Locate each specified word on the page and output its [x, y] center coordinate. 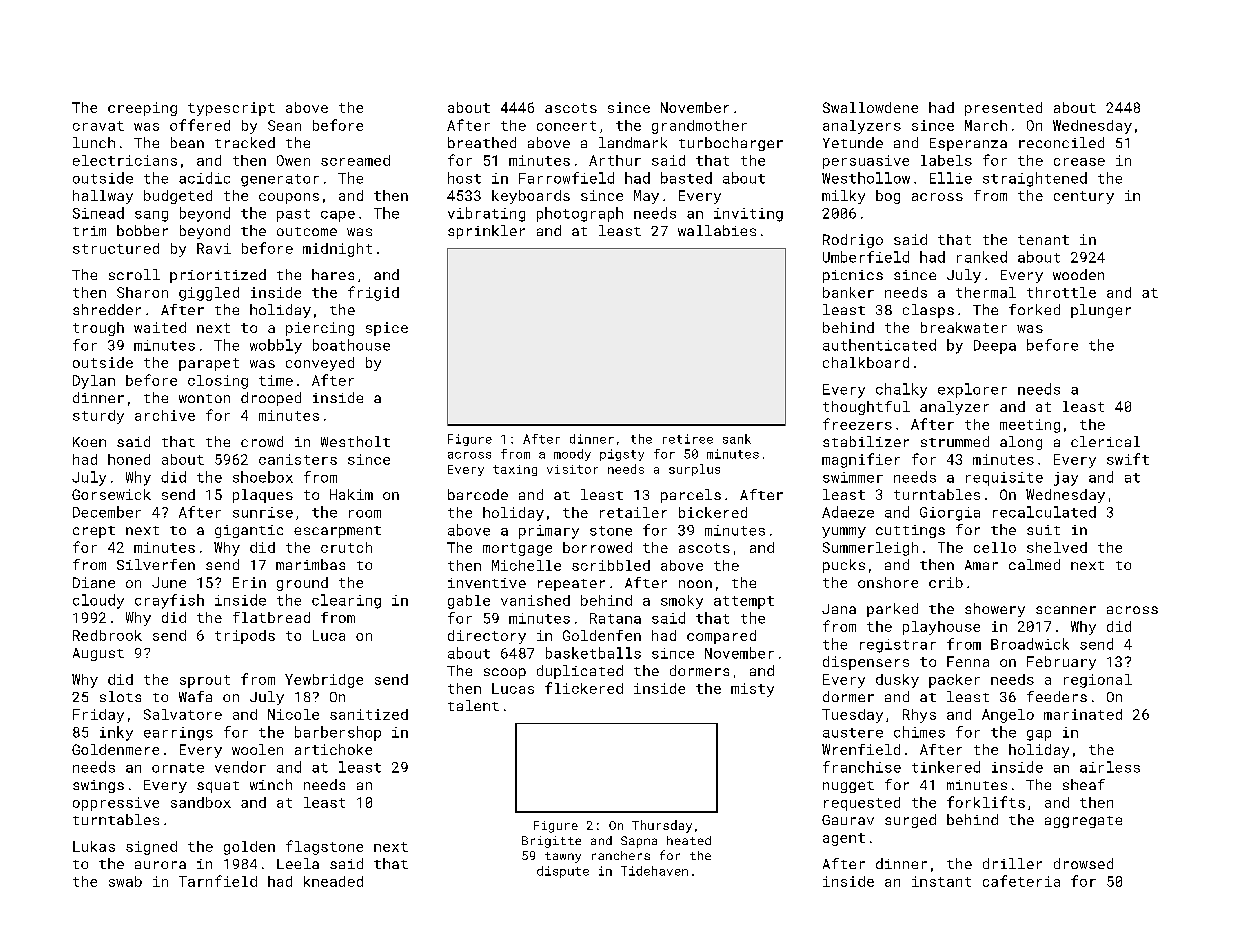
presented [1003, 109]
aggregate [1083, 822]
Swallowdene [870, 107]
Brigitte [551, 842]
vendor [240, 767]
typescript [231, 109]
